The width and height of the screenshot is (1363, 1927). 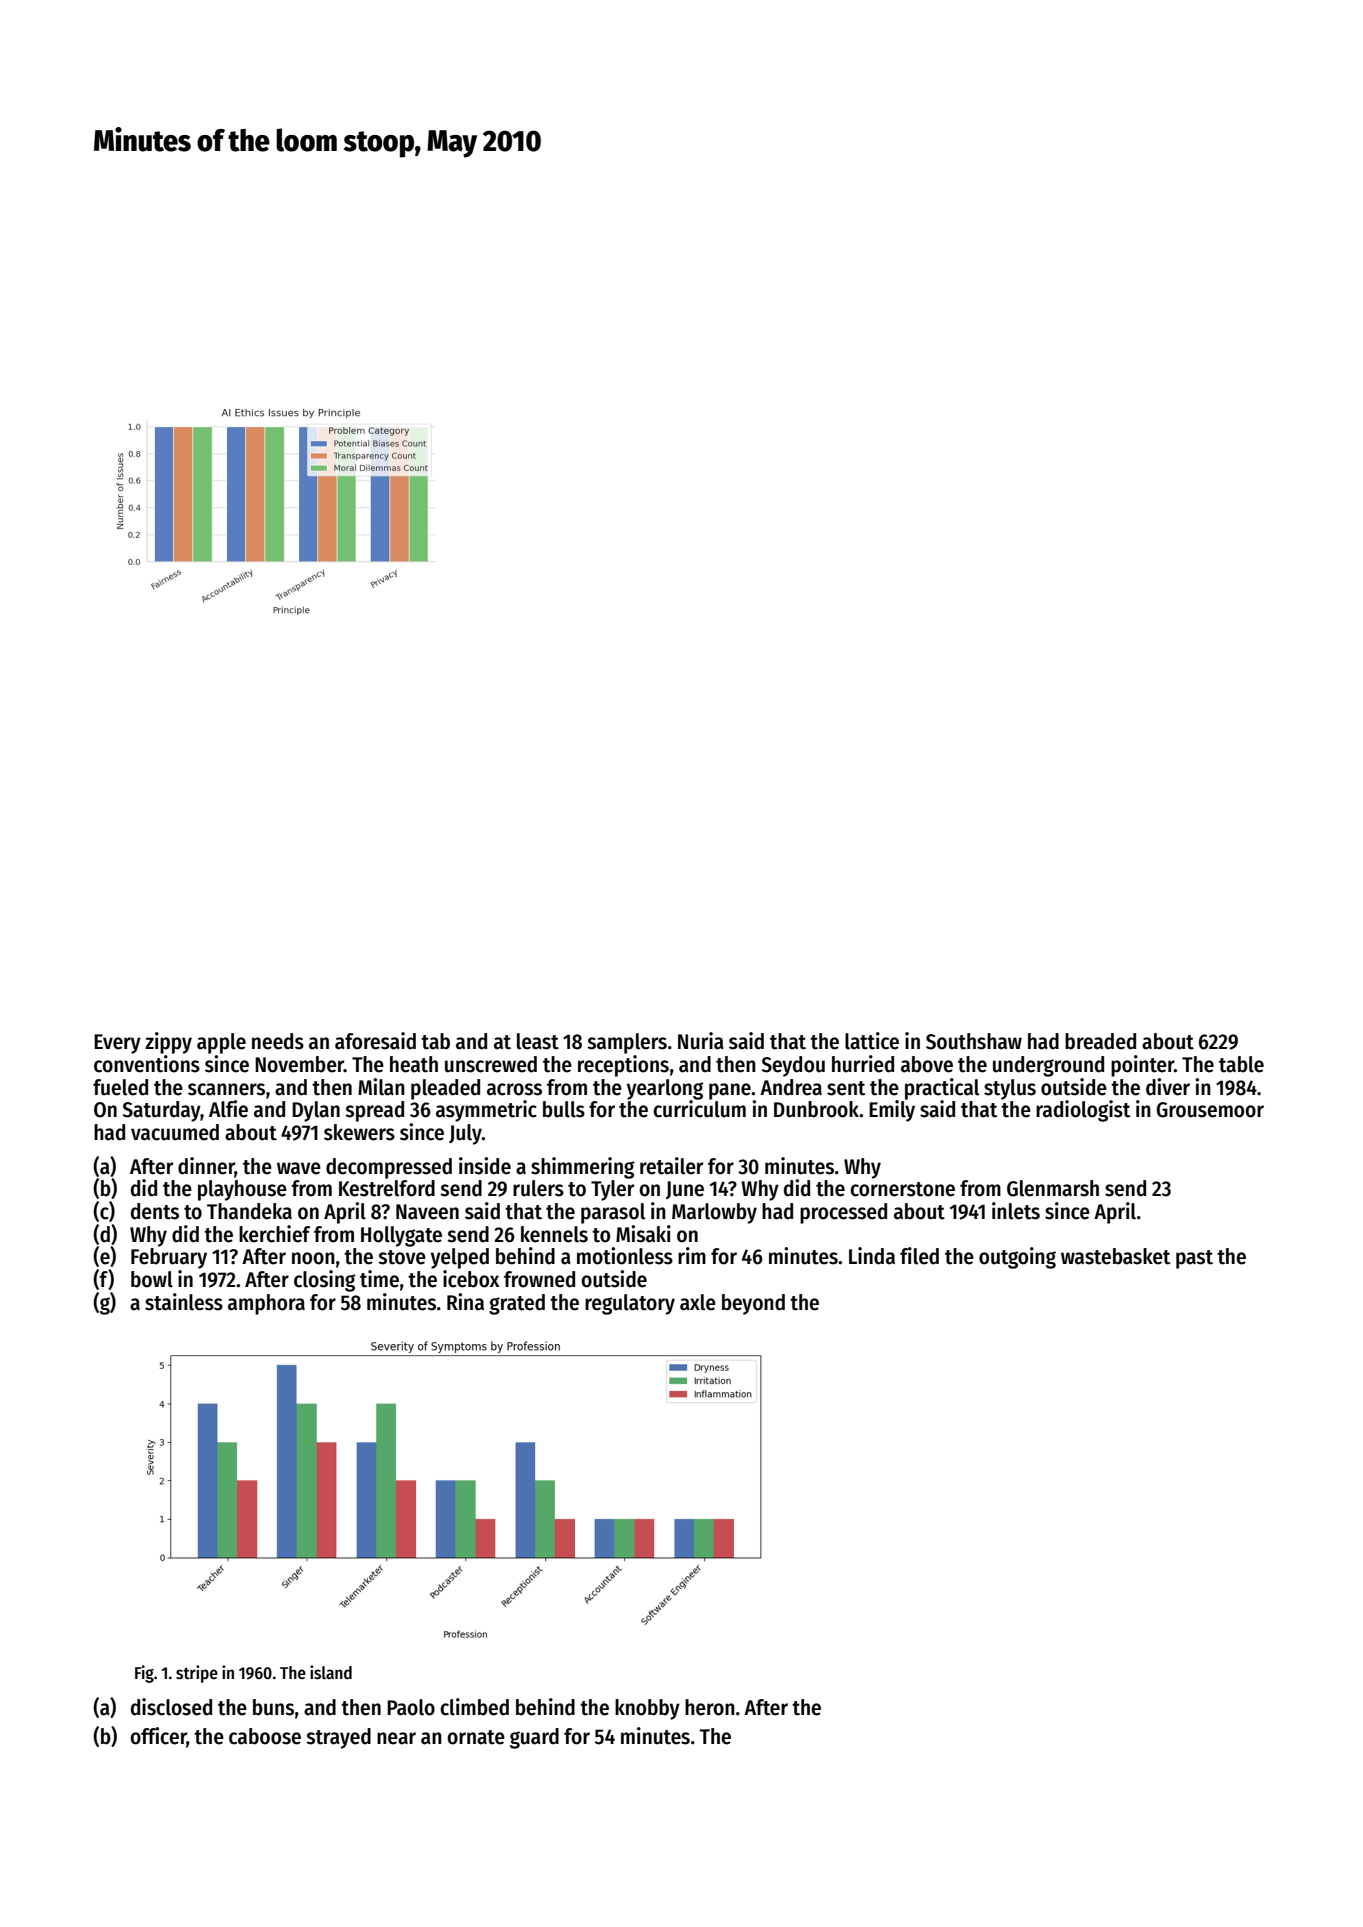 What do you see at coordinates (710, 1707) in the screenshot?
I see `heron` at bounding box center [710, 1707].
